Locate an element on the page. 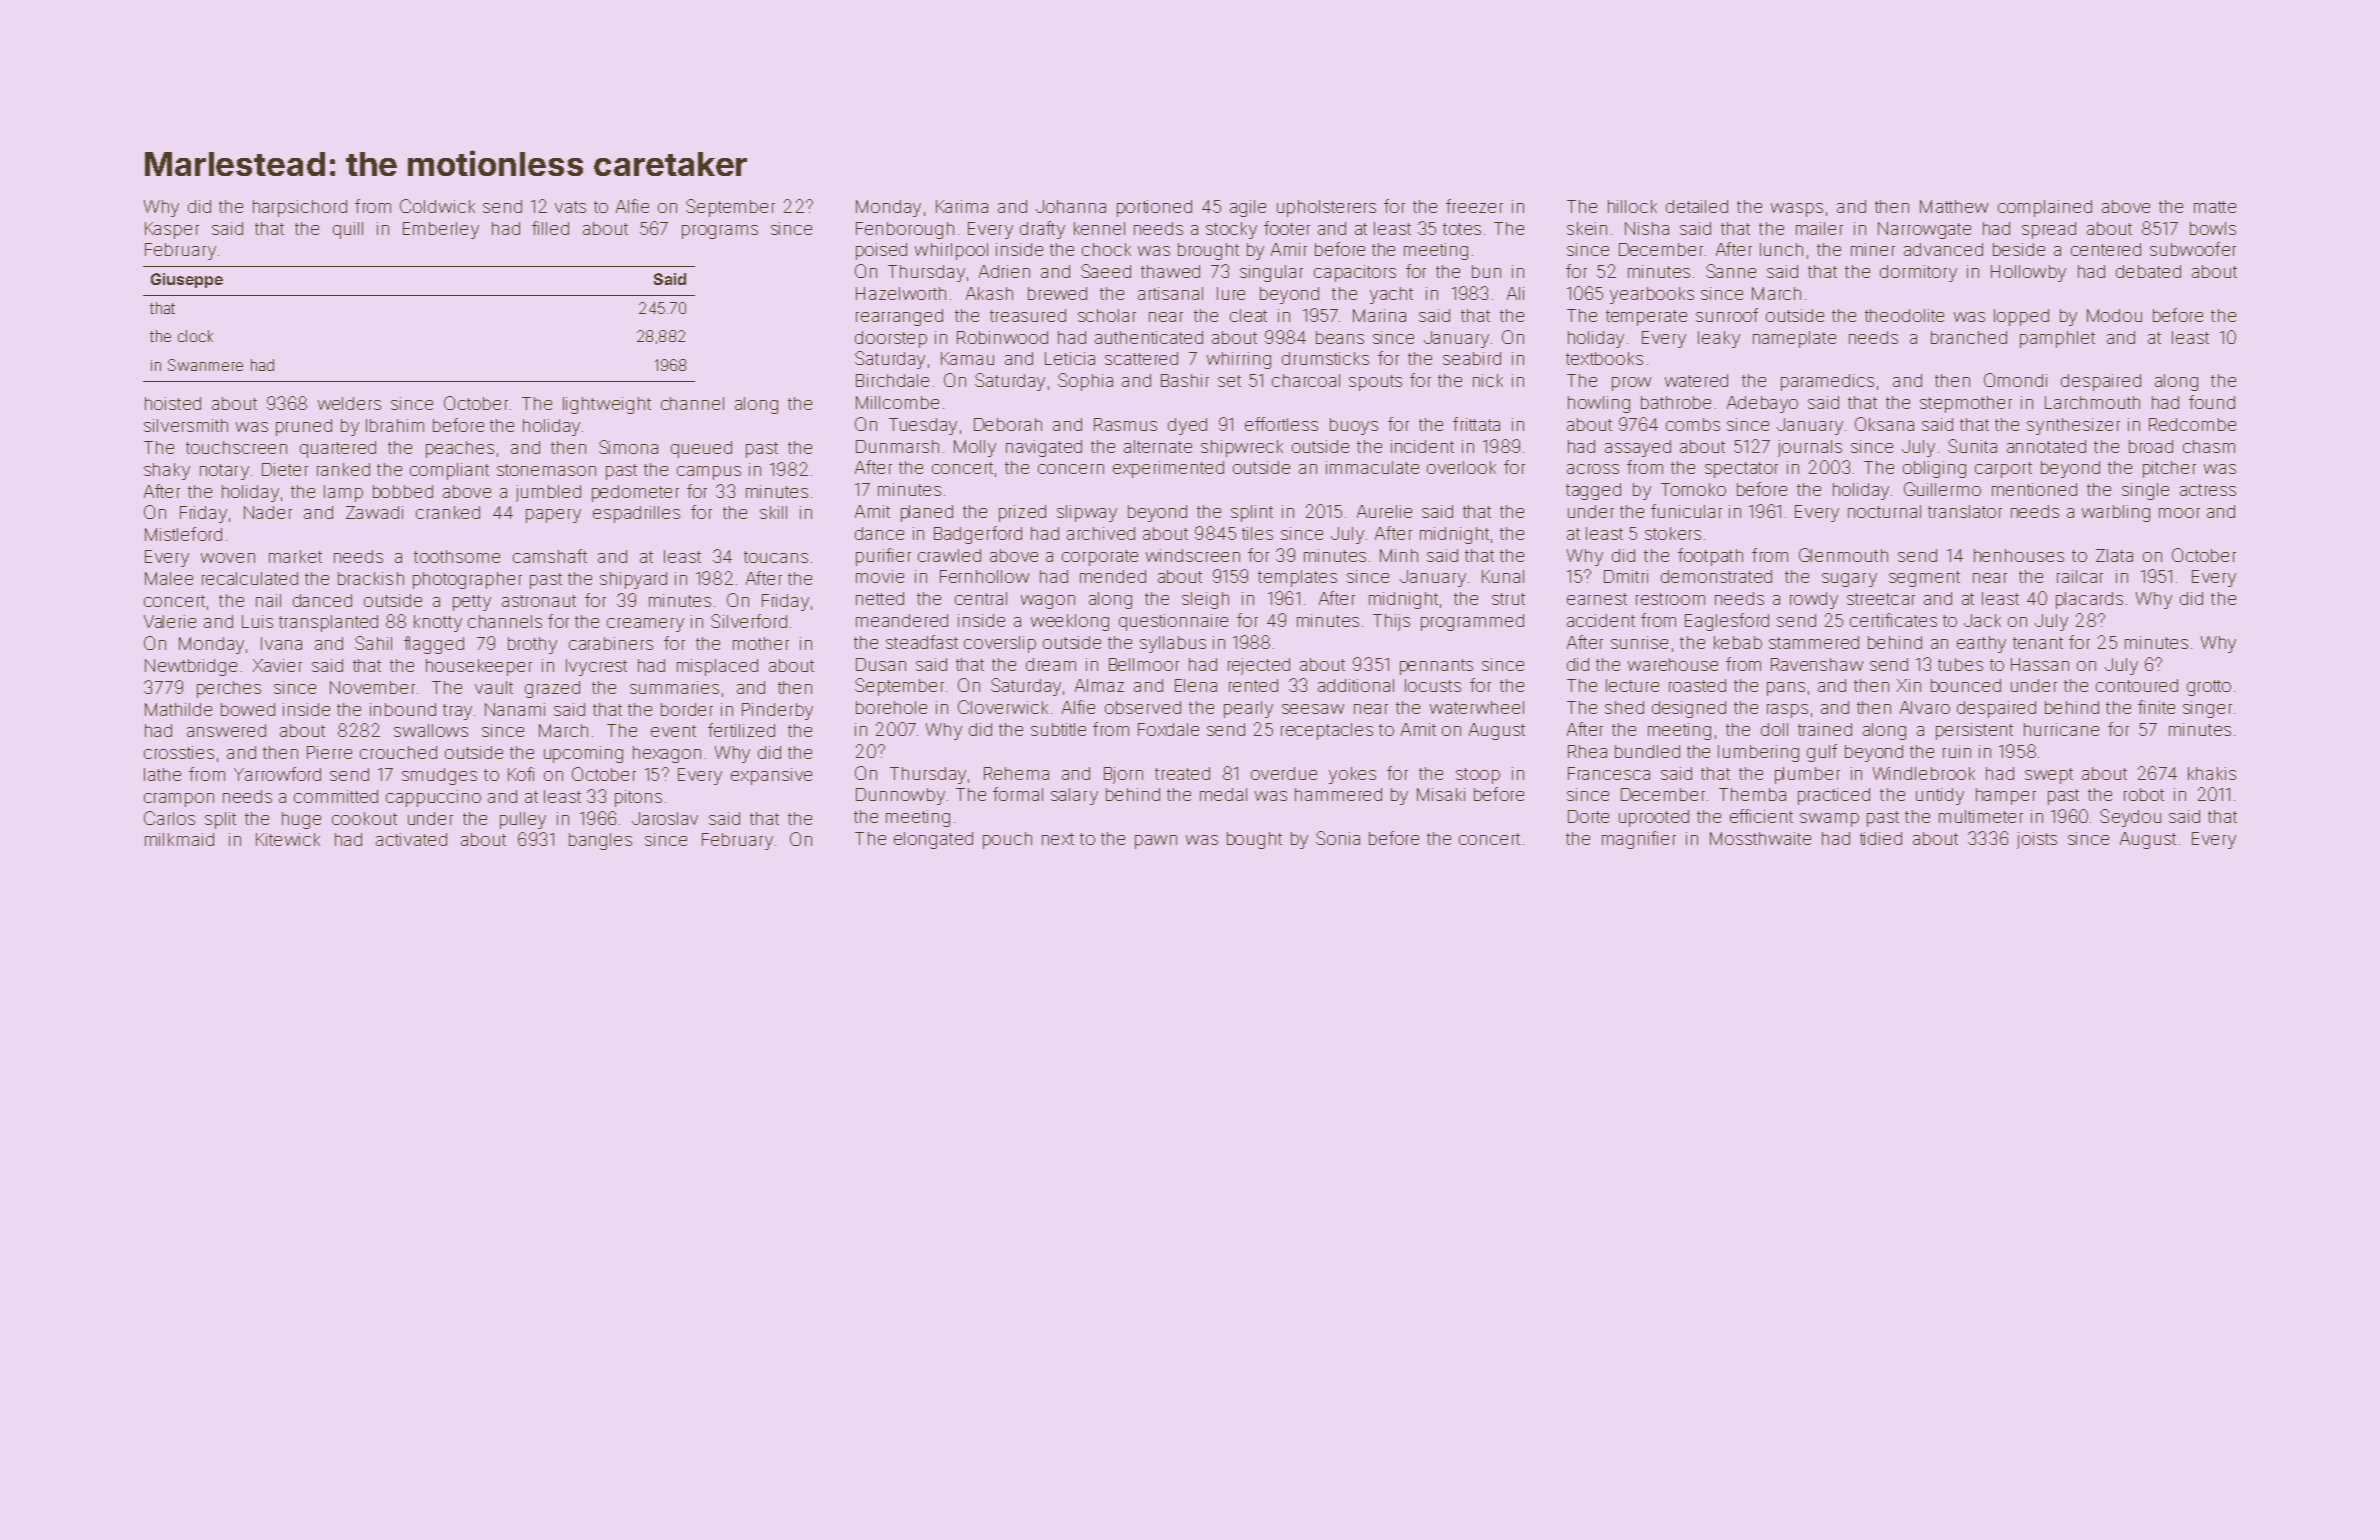 The width and height of the page is (2380, 1540). pawn is located at coordinates (1156, 842).
